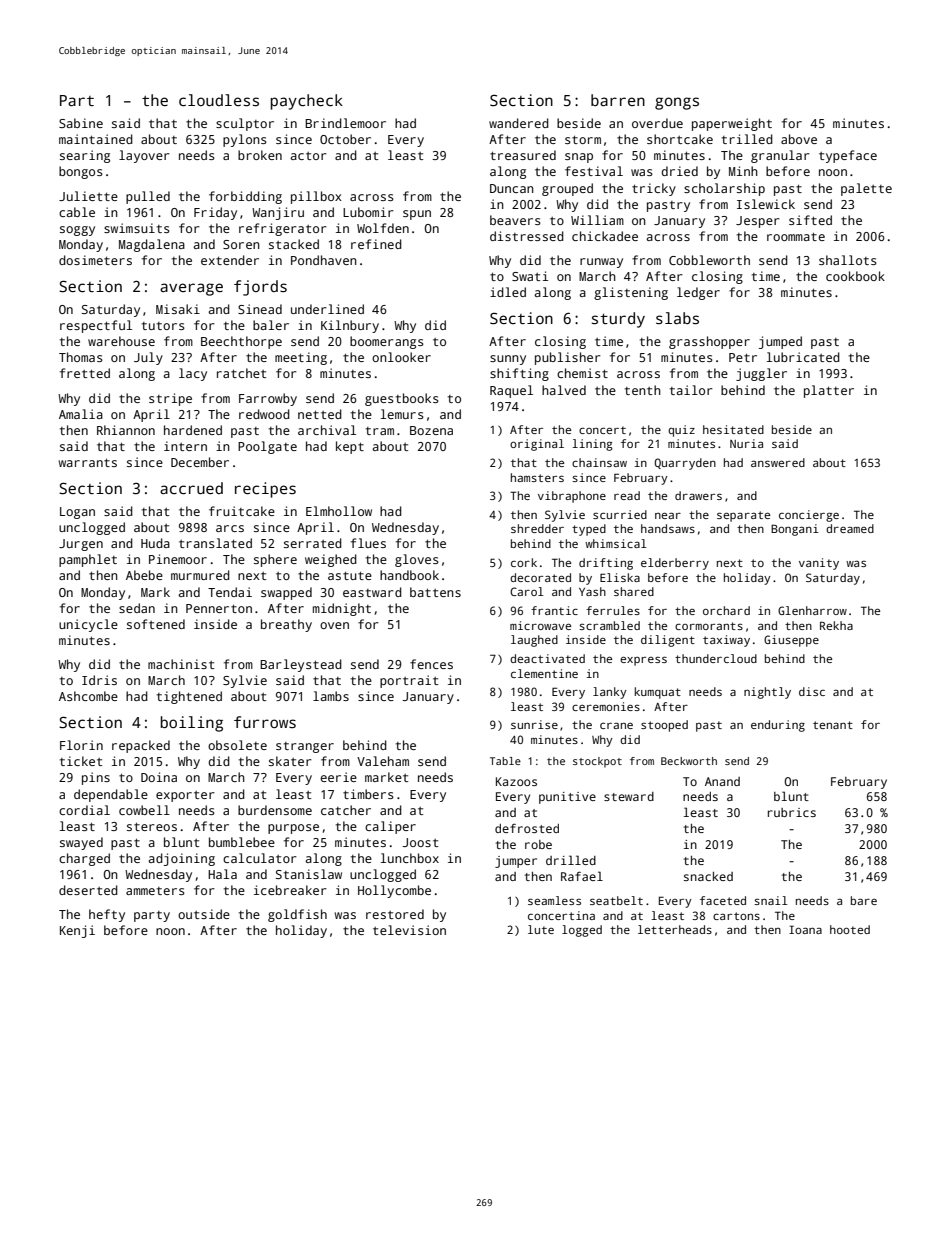  What do you see at coordinates (275, 810) in the screenshot?
I see `burdensome` at bounding box center [275, 810].
